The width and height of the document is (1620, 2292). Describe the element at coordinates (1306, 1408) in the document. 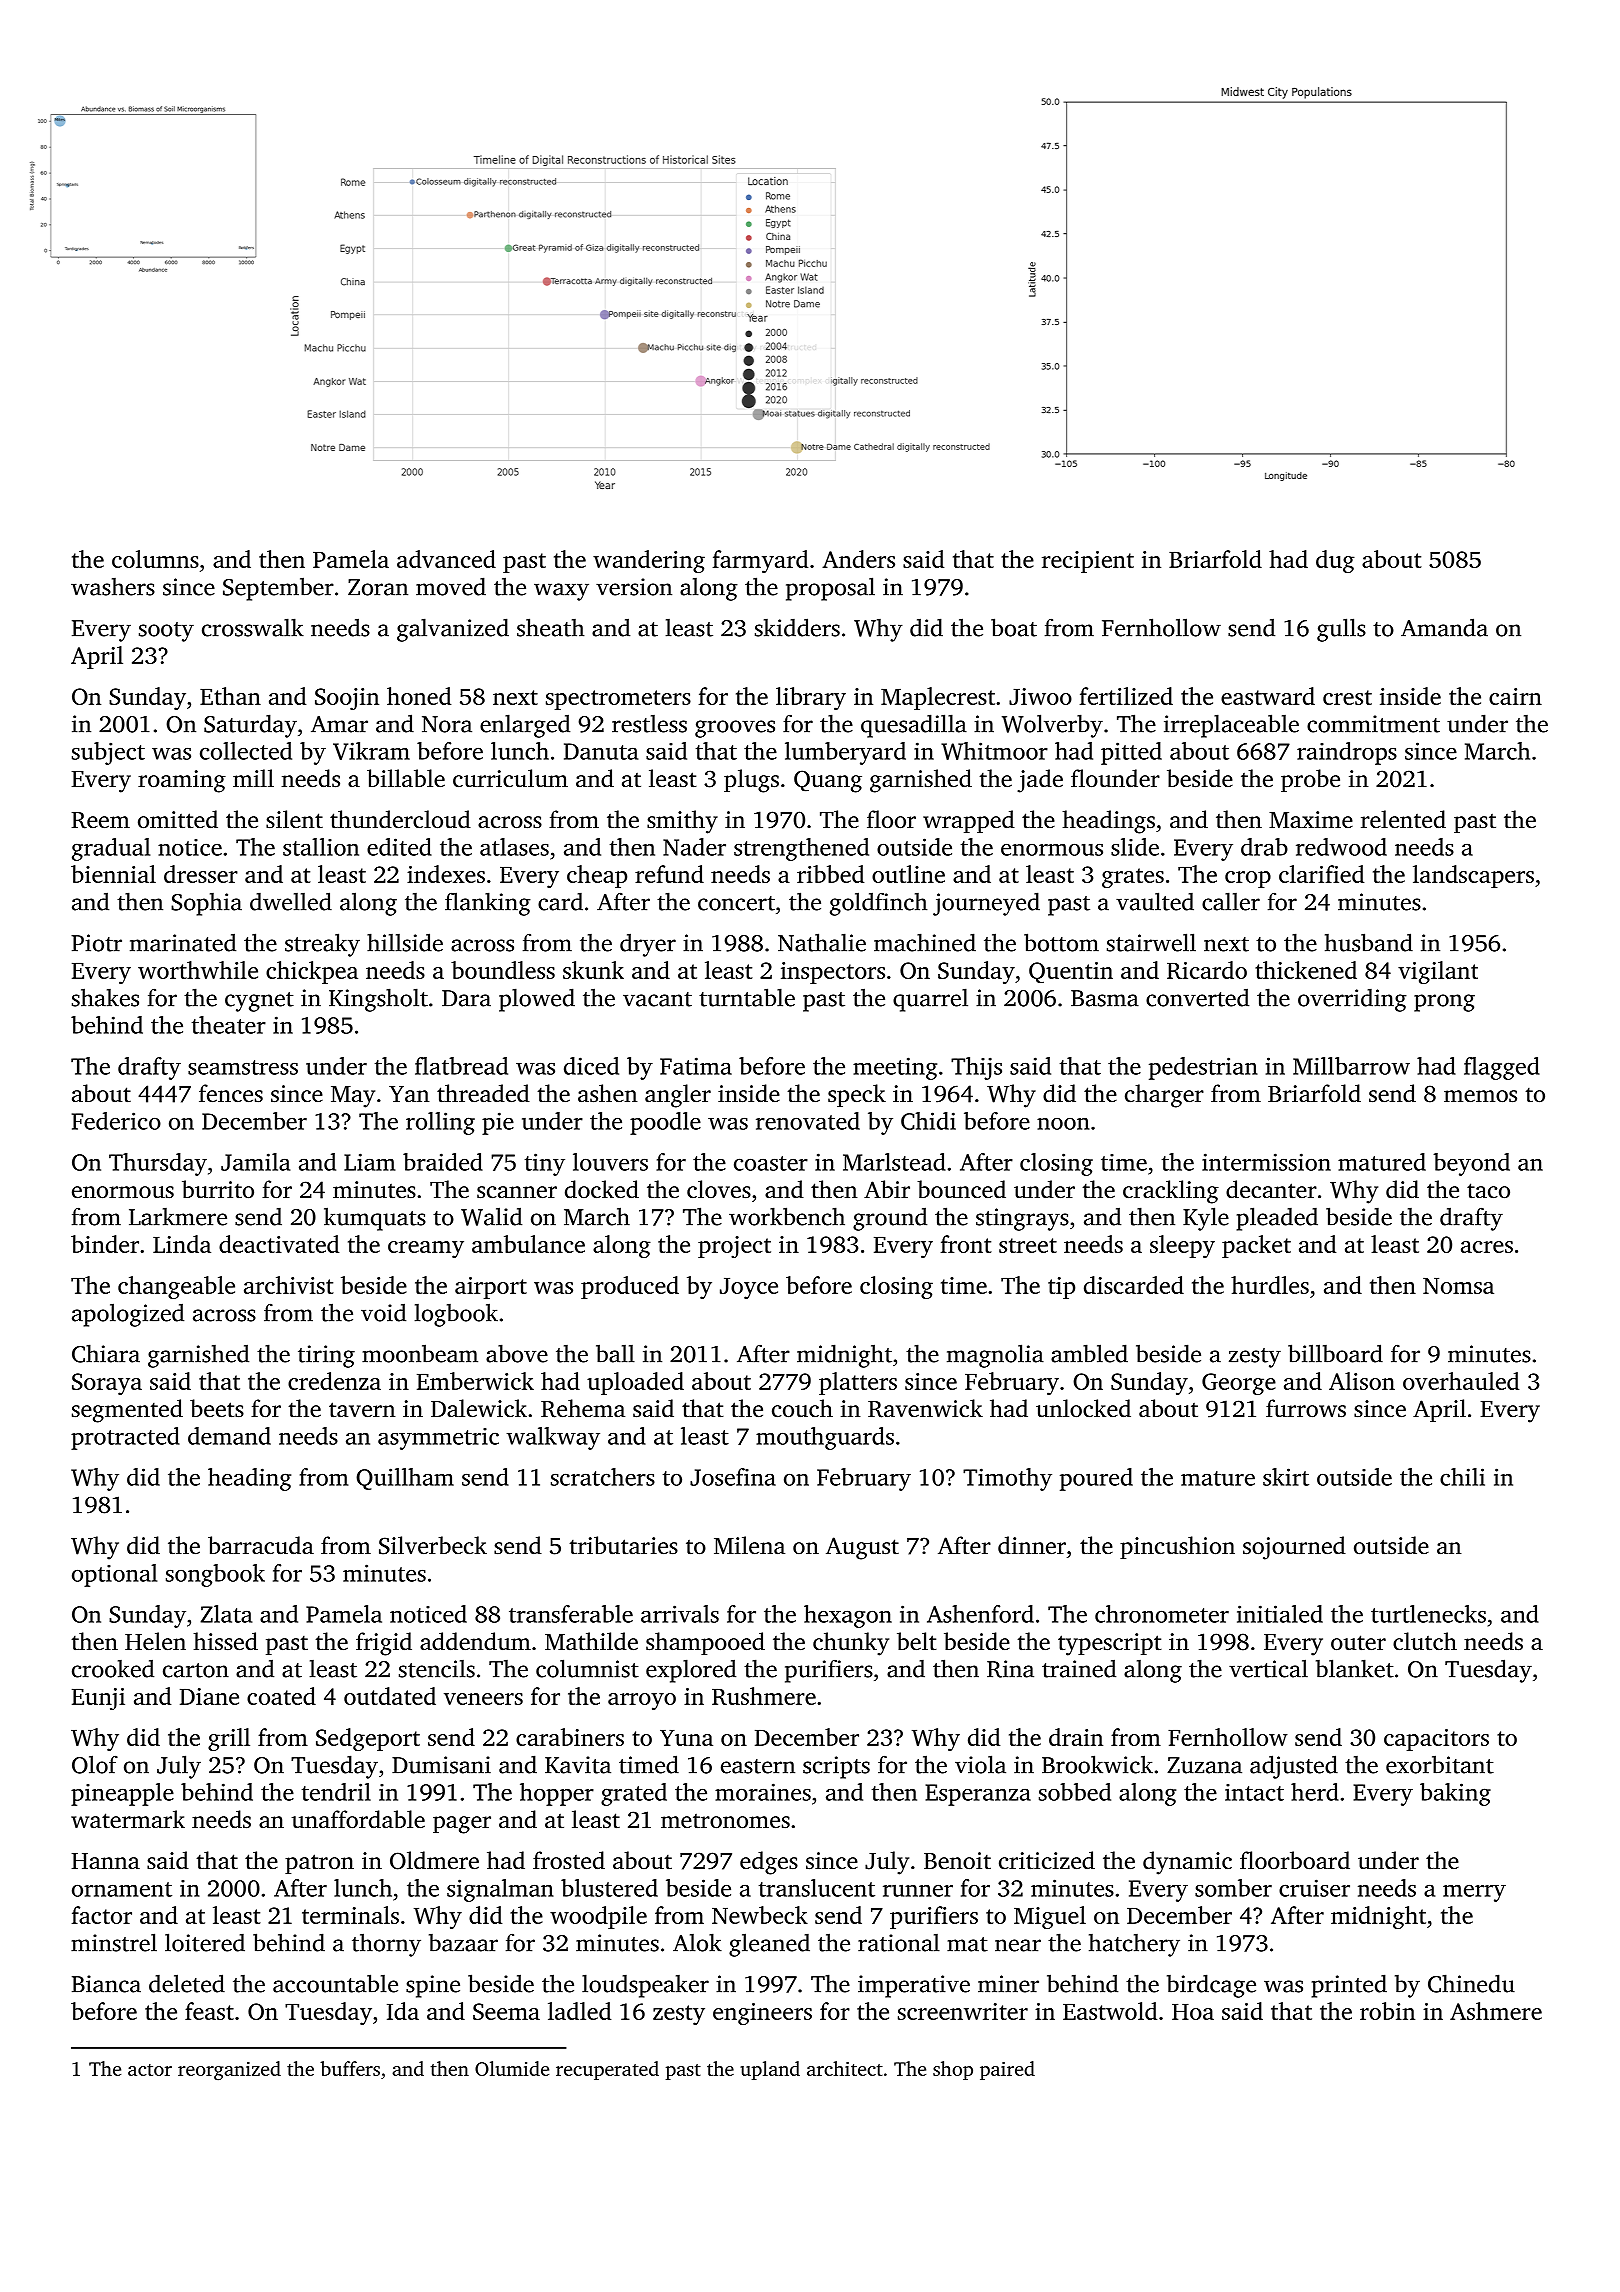

I see `furrows` at that location.
